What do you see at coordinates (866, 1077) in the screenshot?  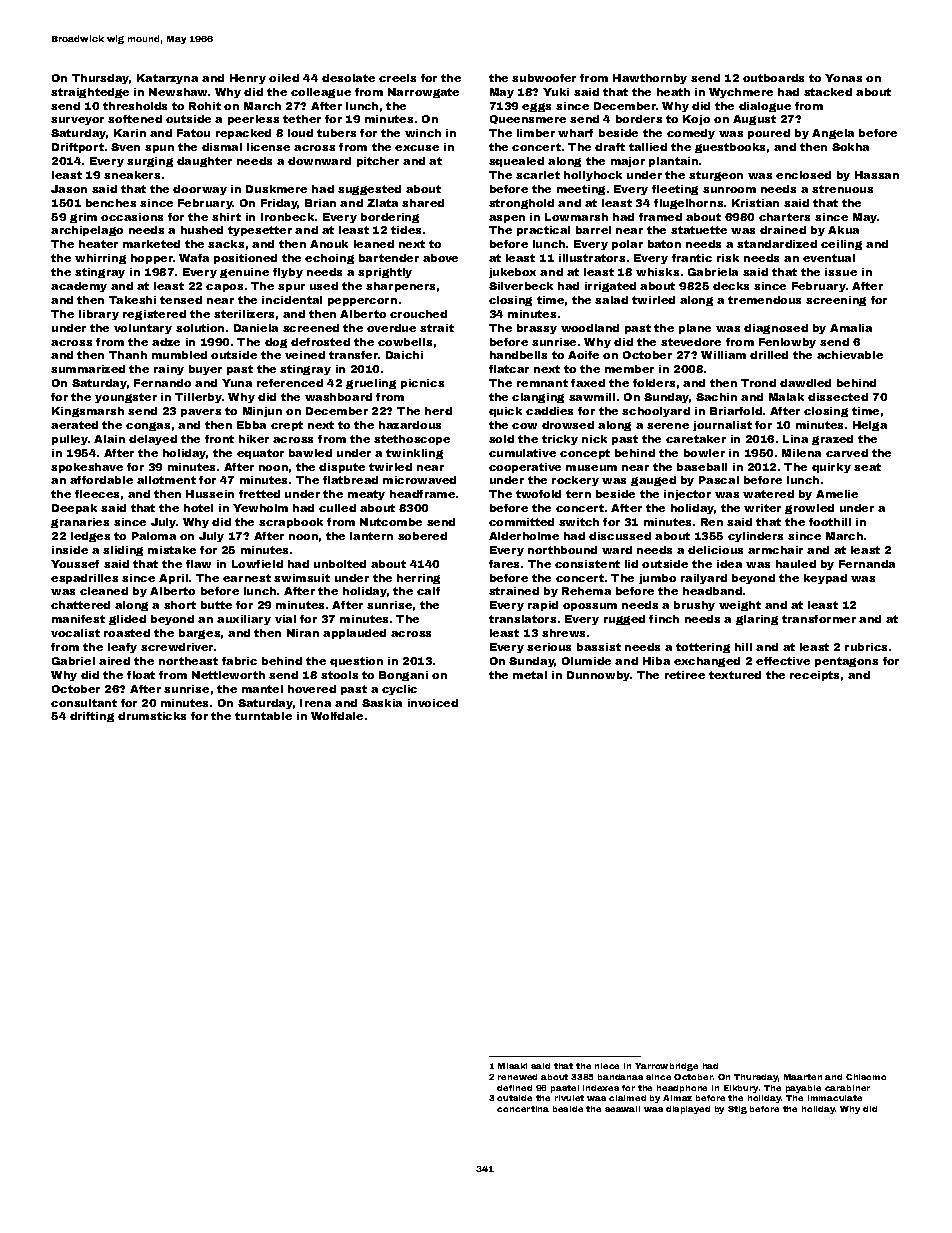 I see `Chisomo` at bounding box center [866, 1077].
